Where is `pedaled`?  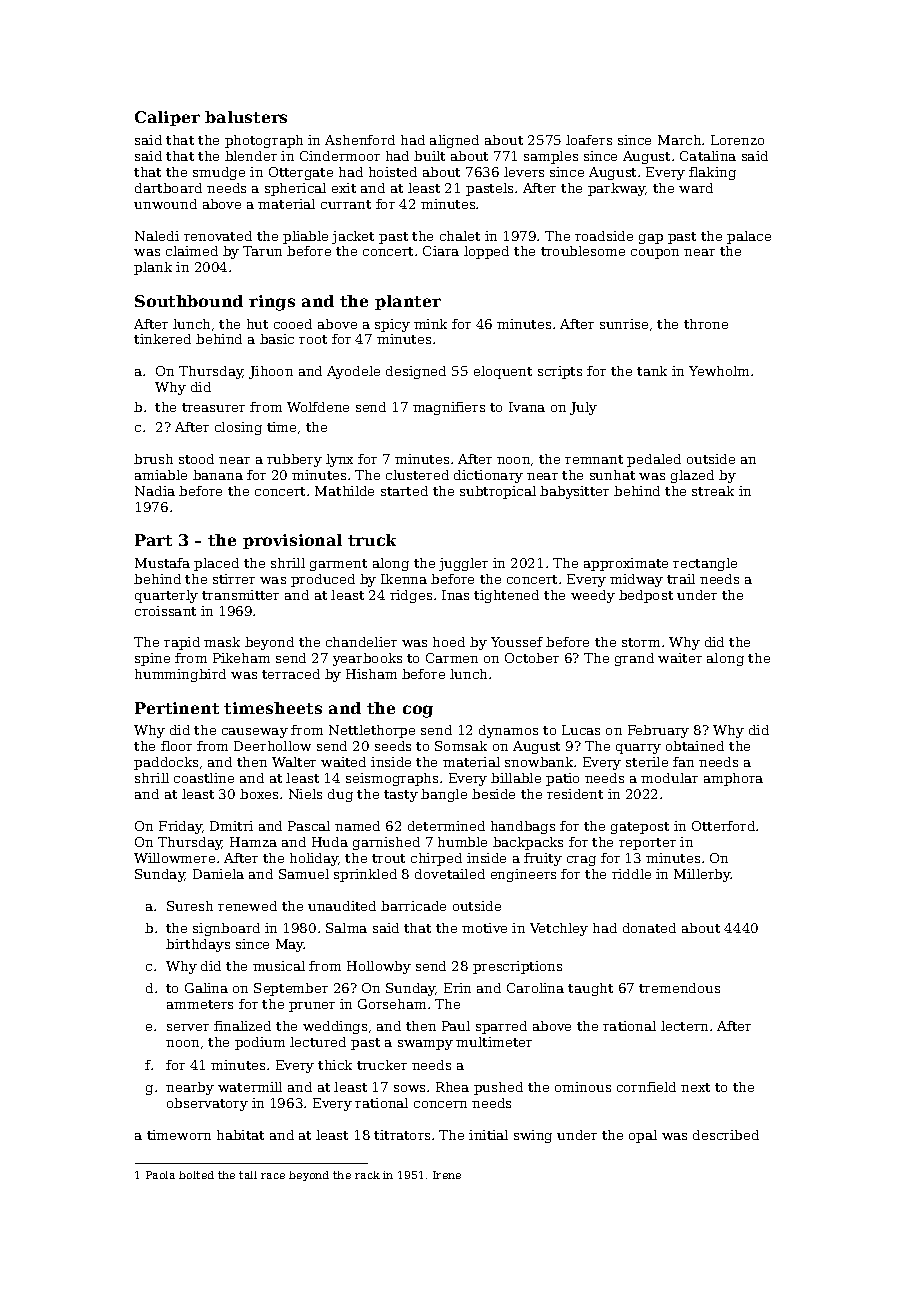 pedaled is located at coordinates (654, 460).
